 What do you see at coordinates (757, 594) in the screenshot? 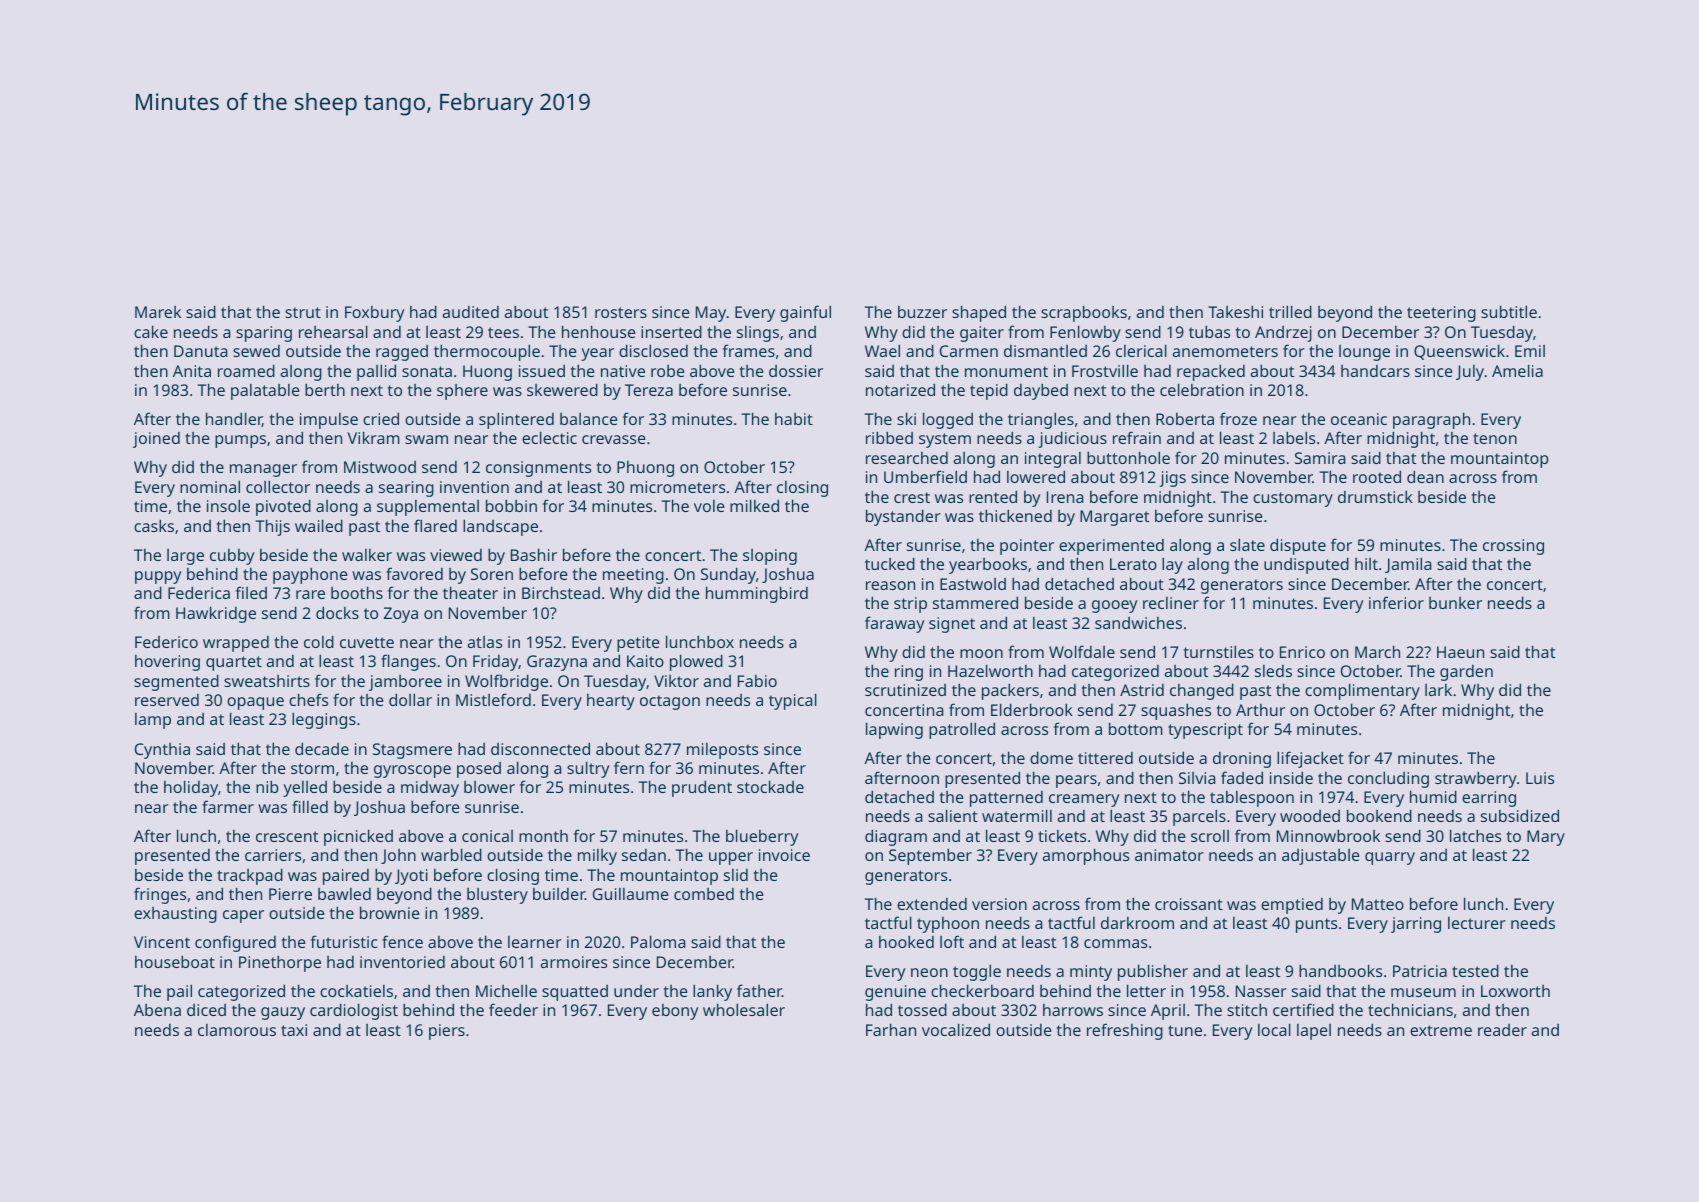
I see `hummingbird` at bounding box center [757, 594].
